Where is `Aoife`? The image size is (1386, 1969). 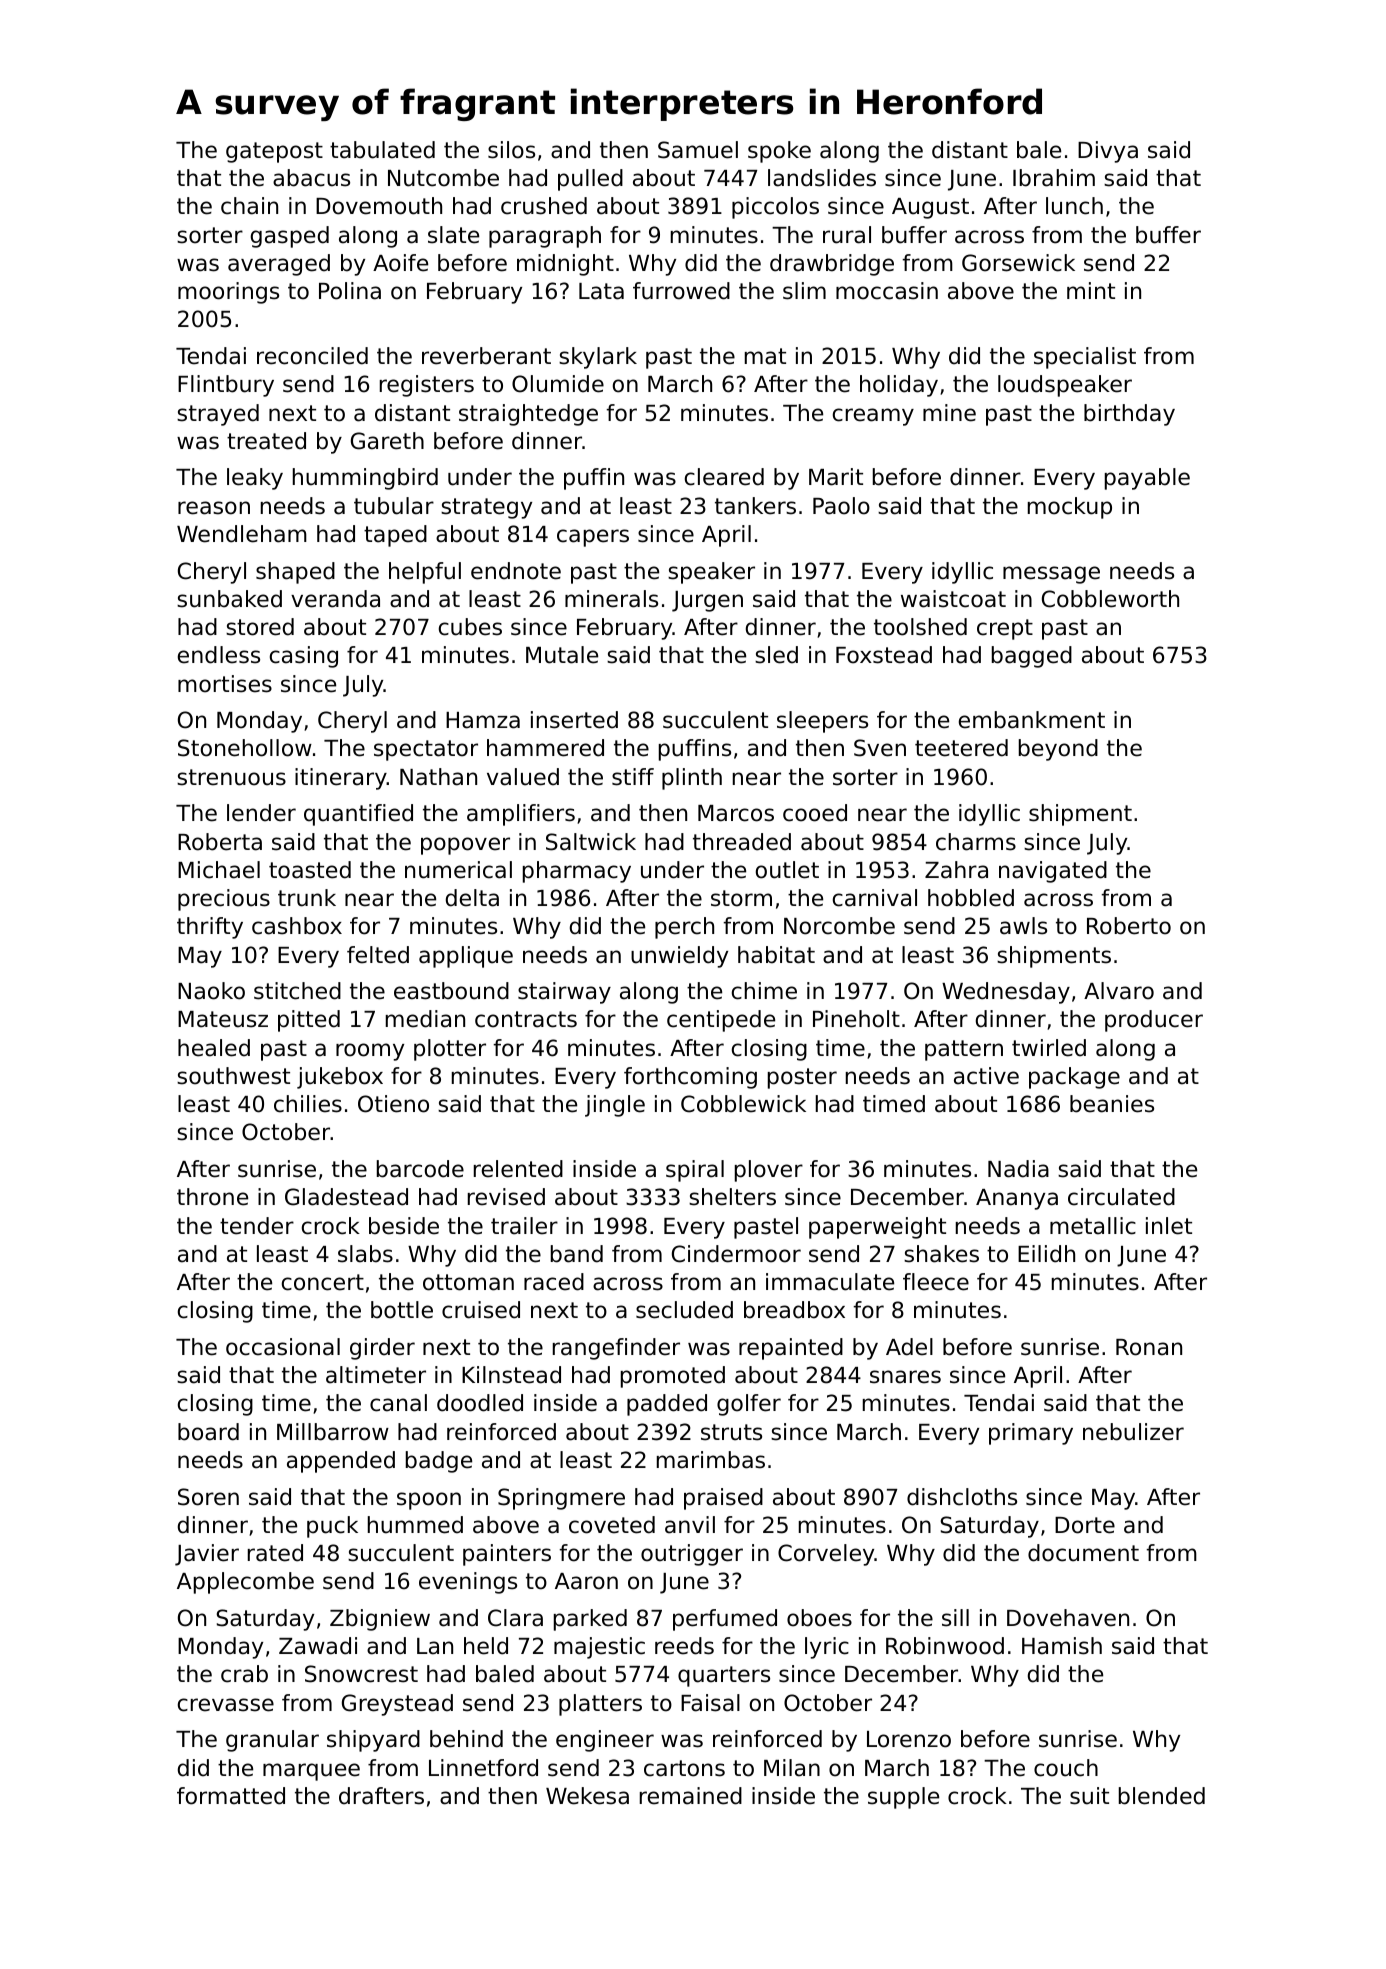
Aoife is located at coordinates (400, 263).
